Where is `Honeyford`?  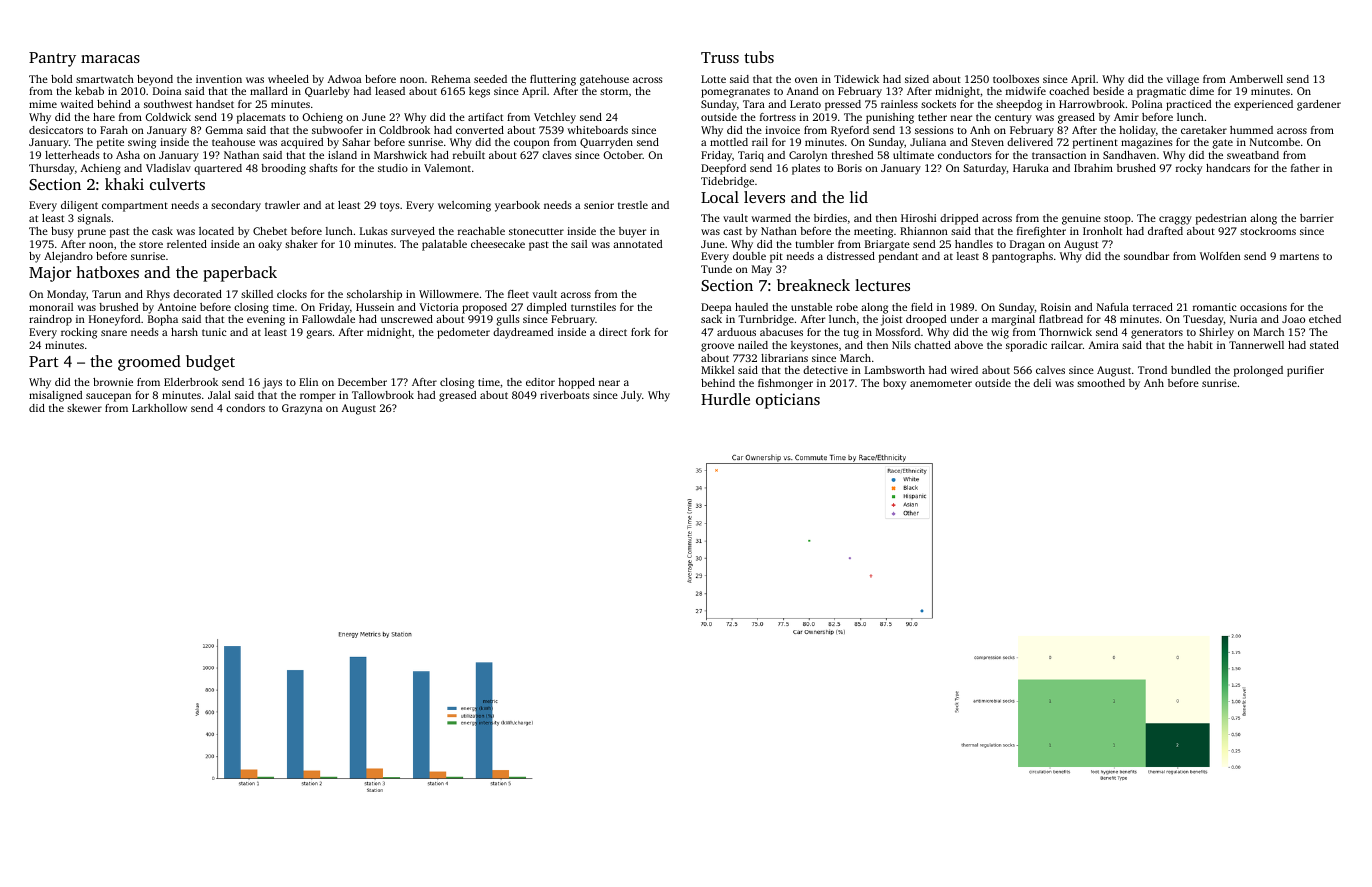 Honeyford is located at coordinates (115, 320).
